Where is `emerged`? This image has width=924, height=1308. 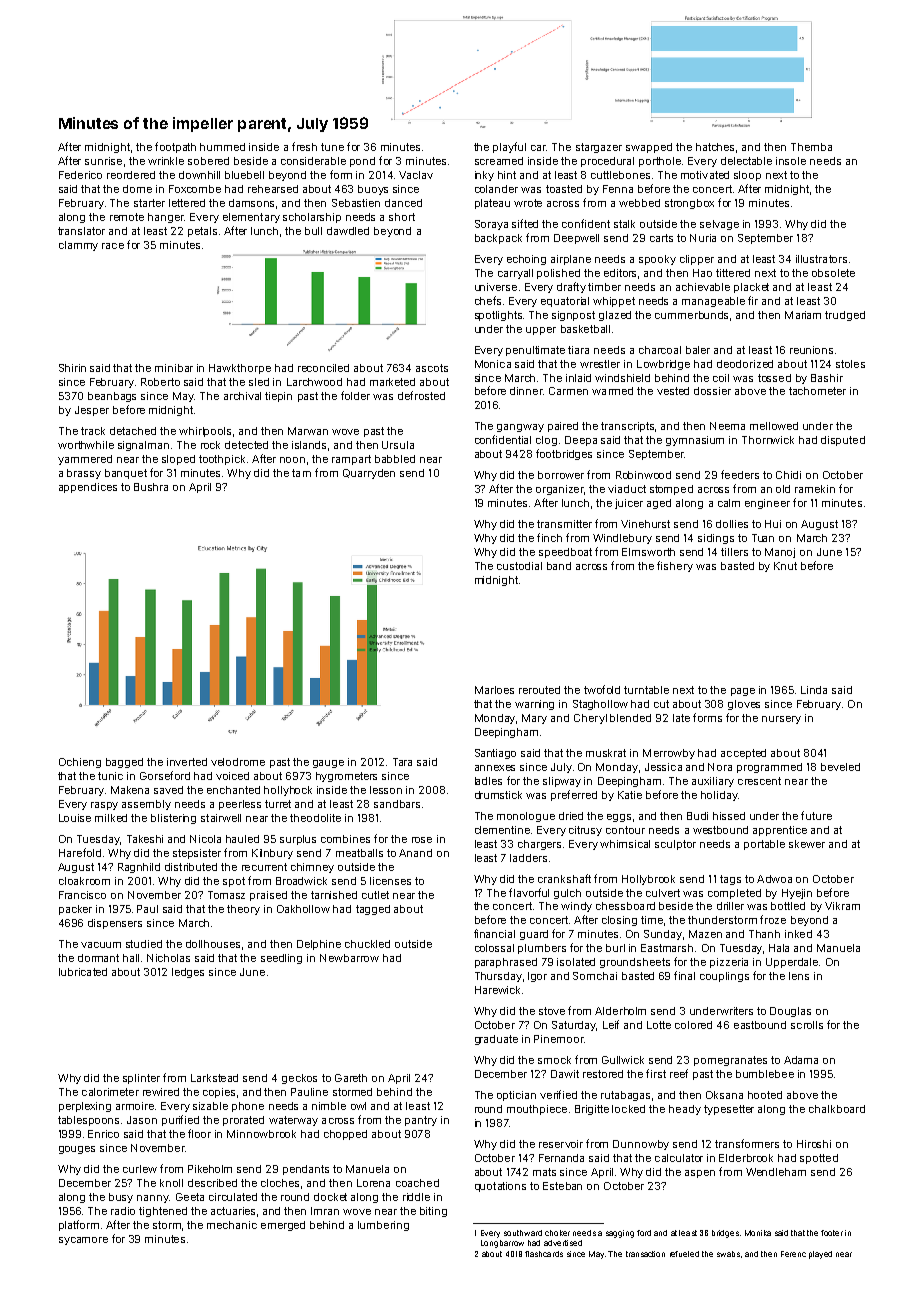 emerged is located at coordinates (283, 1226).
